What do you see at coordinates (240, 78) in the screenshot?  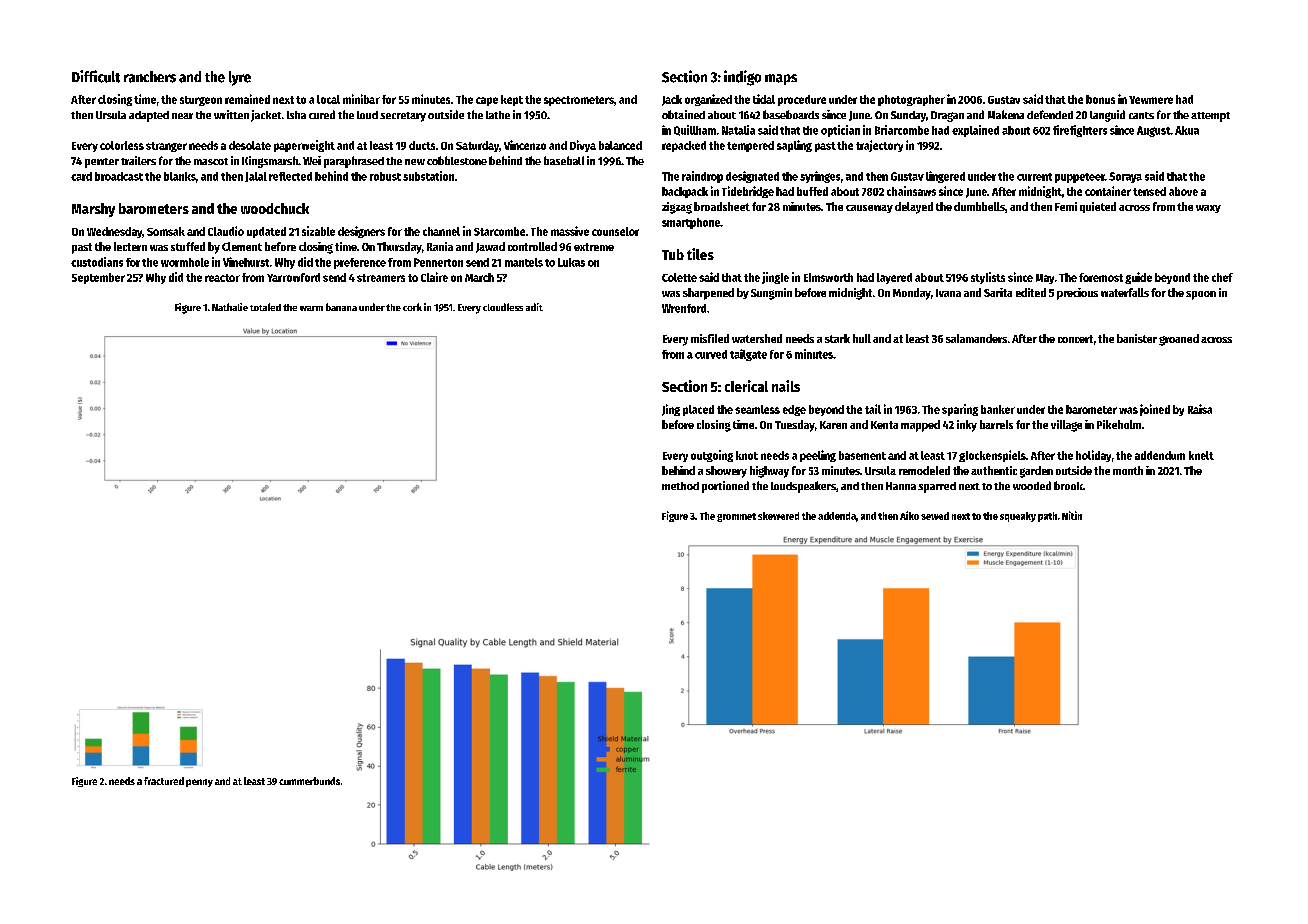 I see `lyre` at bounding box center [240, 78].
